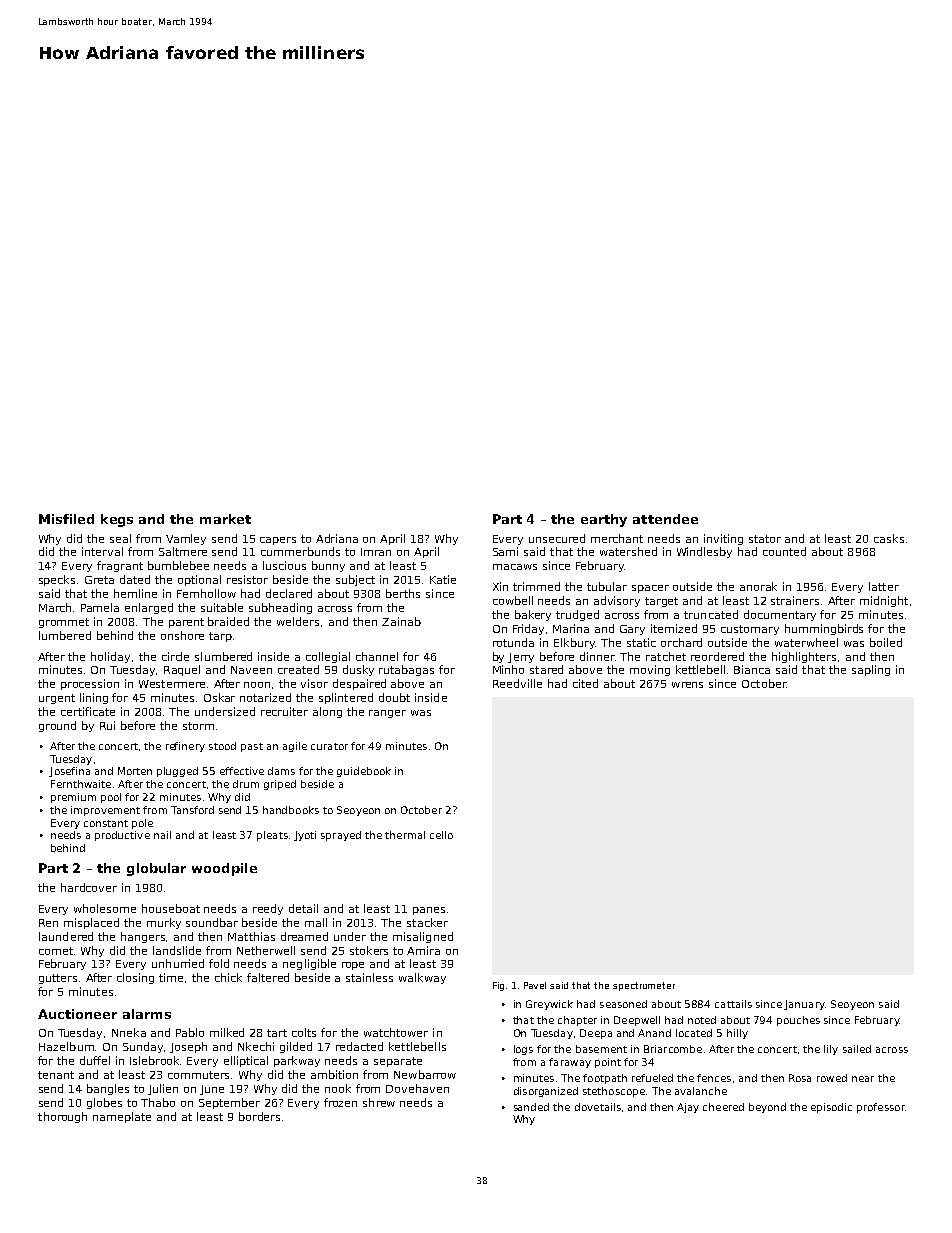 This document has width=952, height=1233. Describe the element at coordinates (219, 963) in the document. I see `fold` at that location.
